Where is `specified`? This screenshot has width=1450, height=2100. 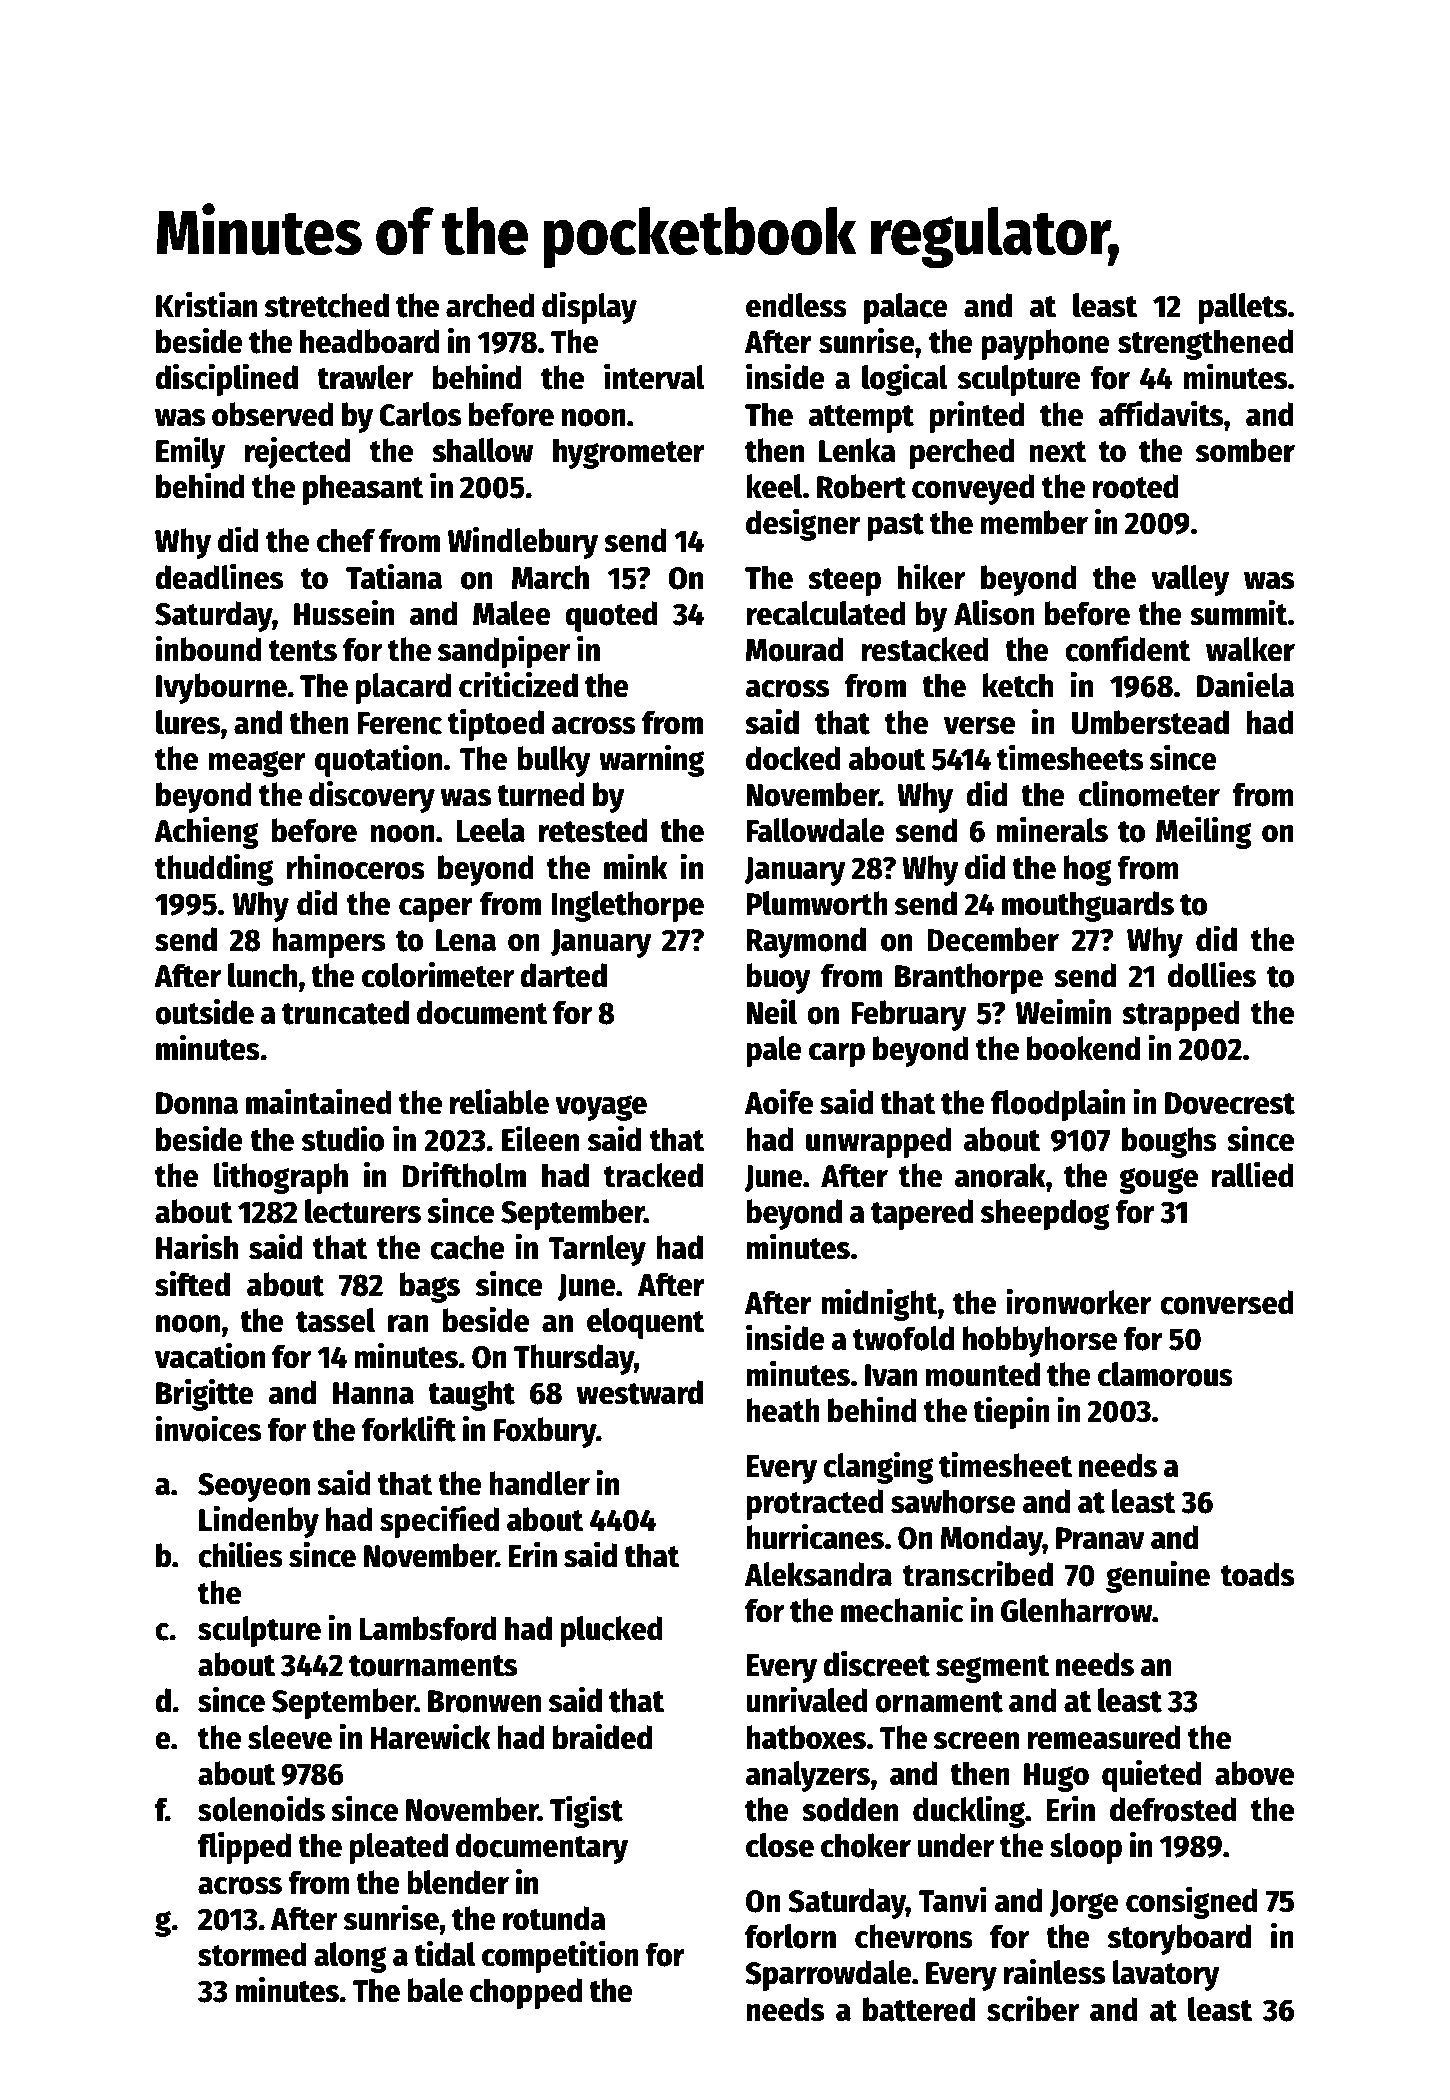 specified is located at coordinates (439, 1521).
